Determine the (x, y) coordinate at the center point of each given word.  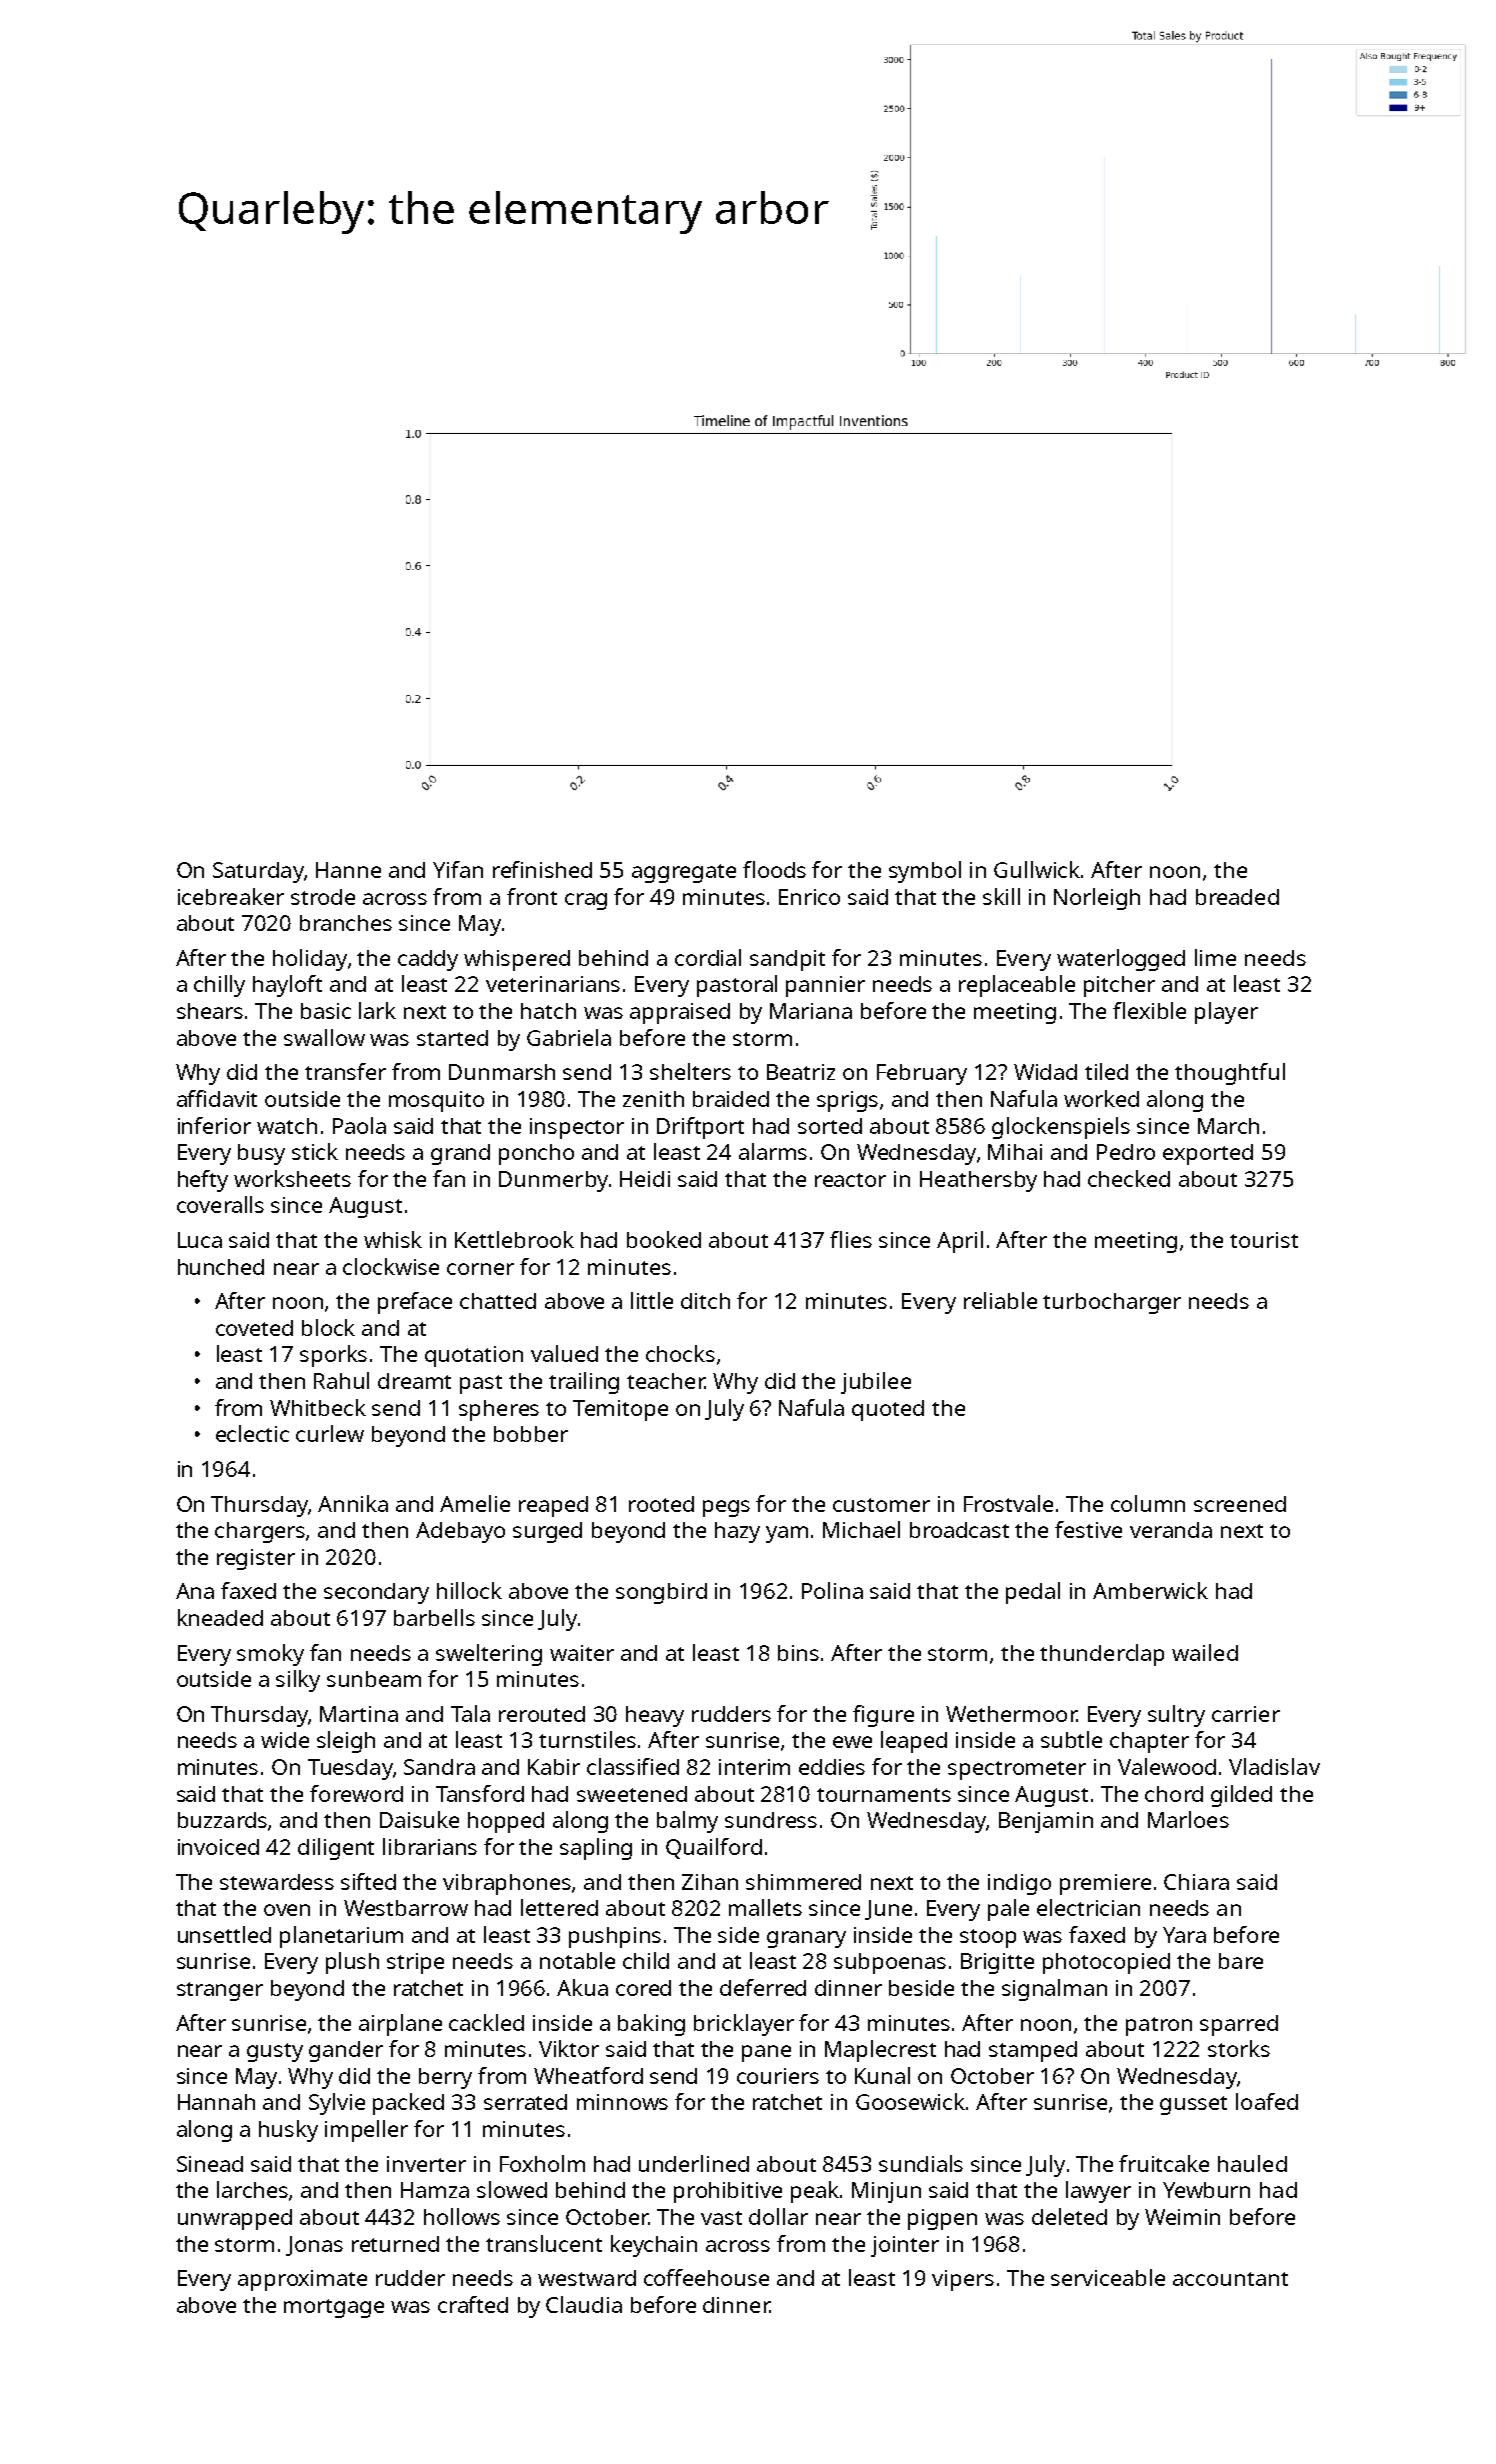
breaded (1237, 897)
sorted (830, 1126)
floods (774, 869)
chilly (219, 986)
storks (1239, 2048)
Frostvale (1008, 1503)
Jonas (314, 2246)
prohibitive (728, 2192)
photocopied (1106, 1963)
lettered (559, 1907)
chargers (260, 1532)
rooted (661, 1504)
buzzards (222, 1820)
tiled (1106, 1071)
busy (261, 1154)
